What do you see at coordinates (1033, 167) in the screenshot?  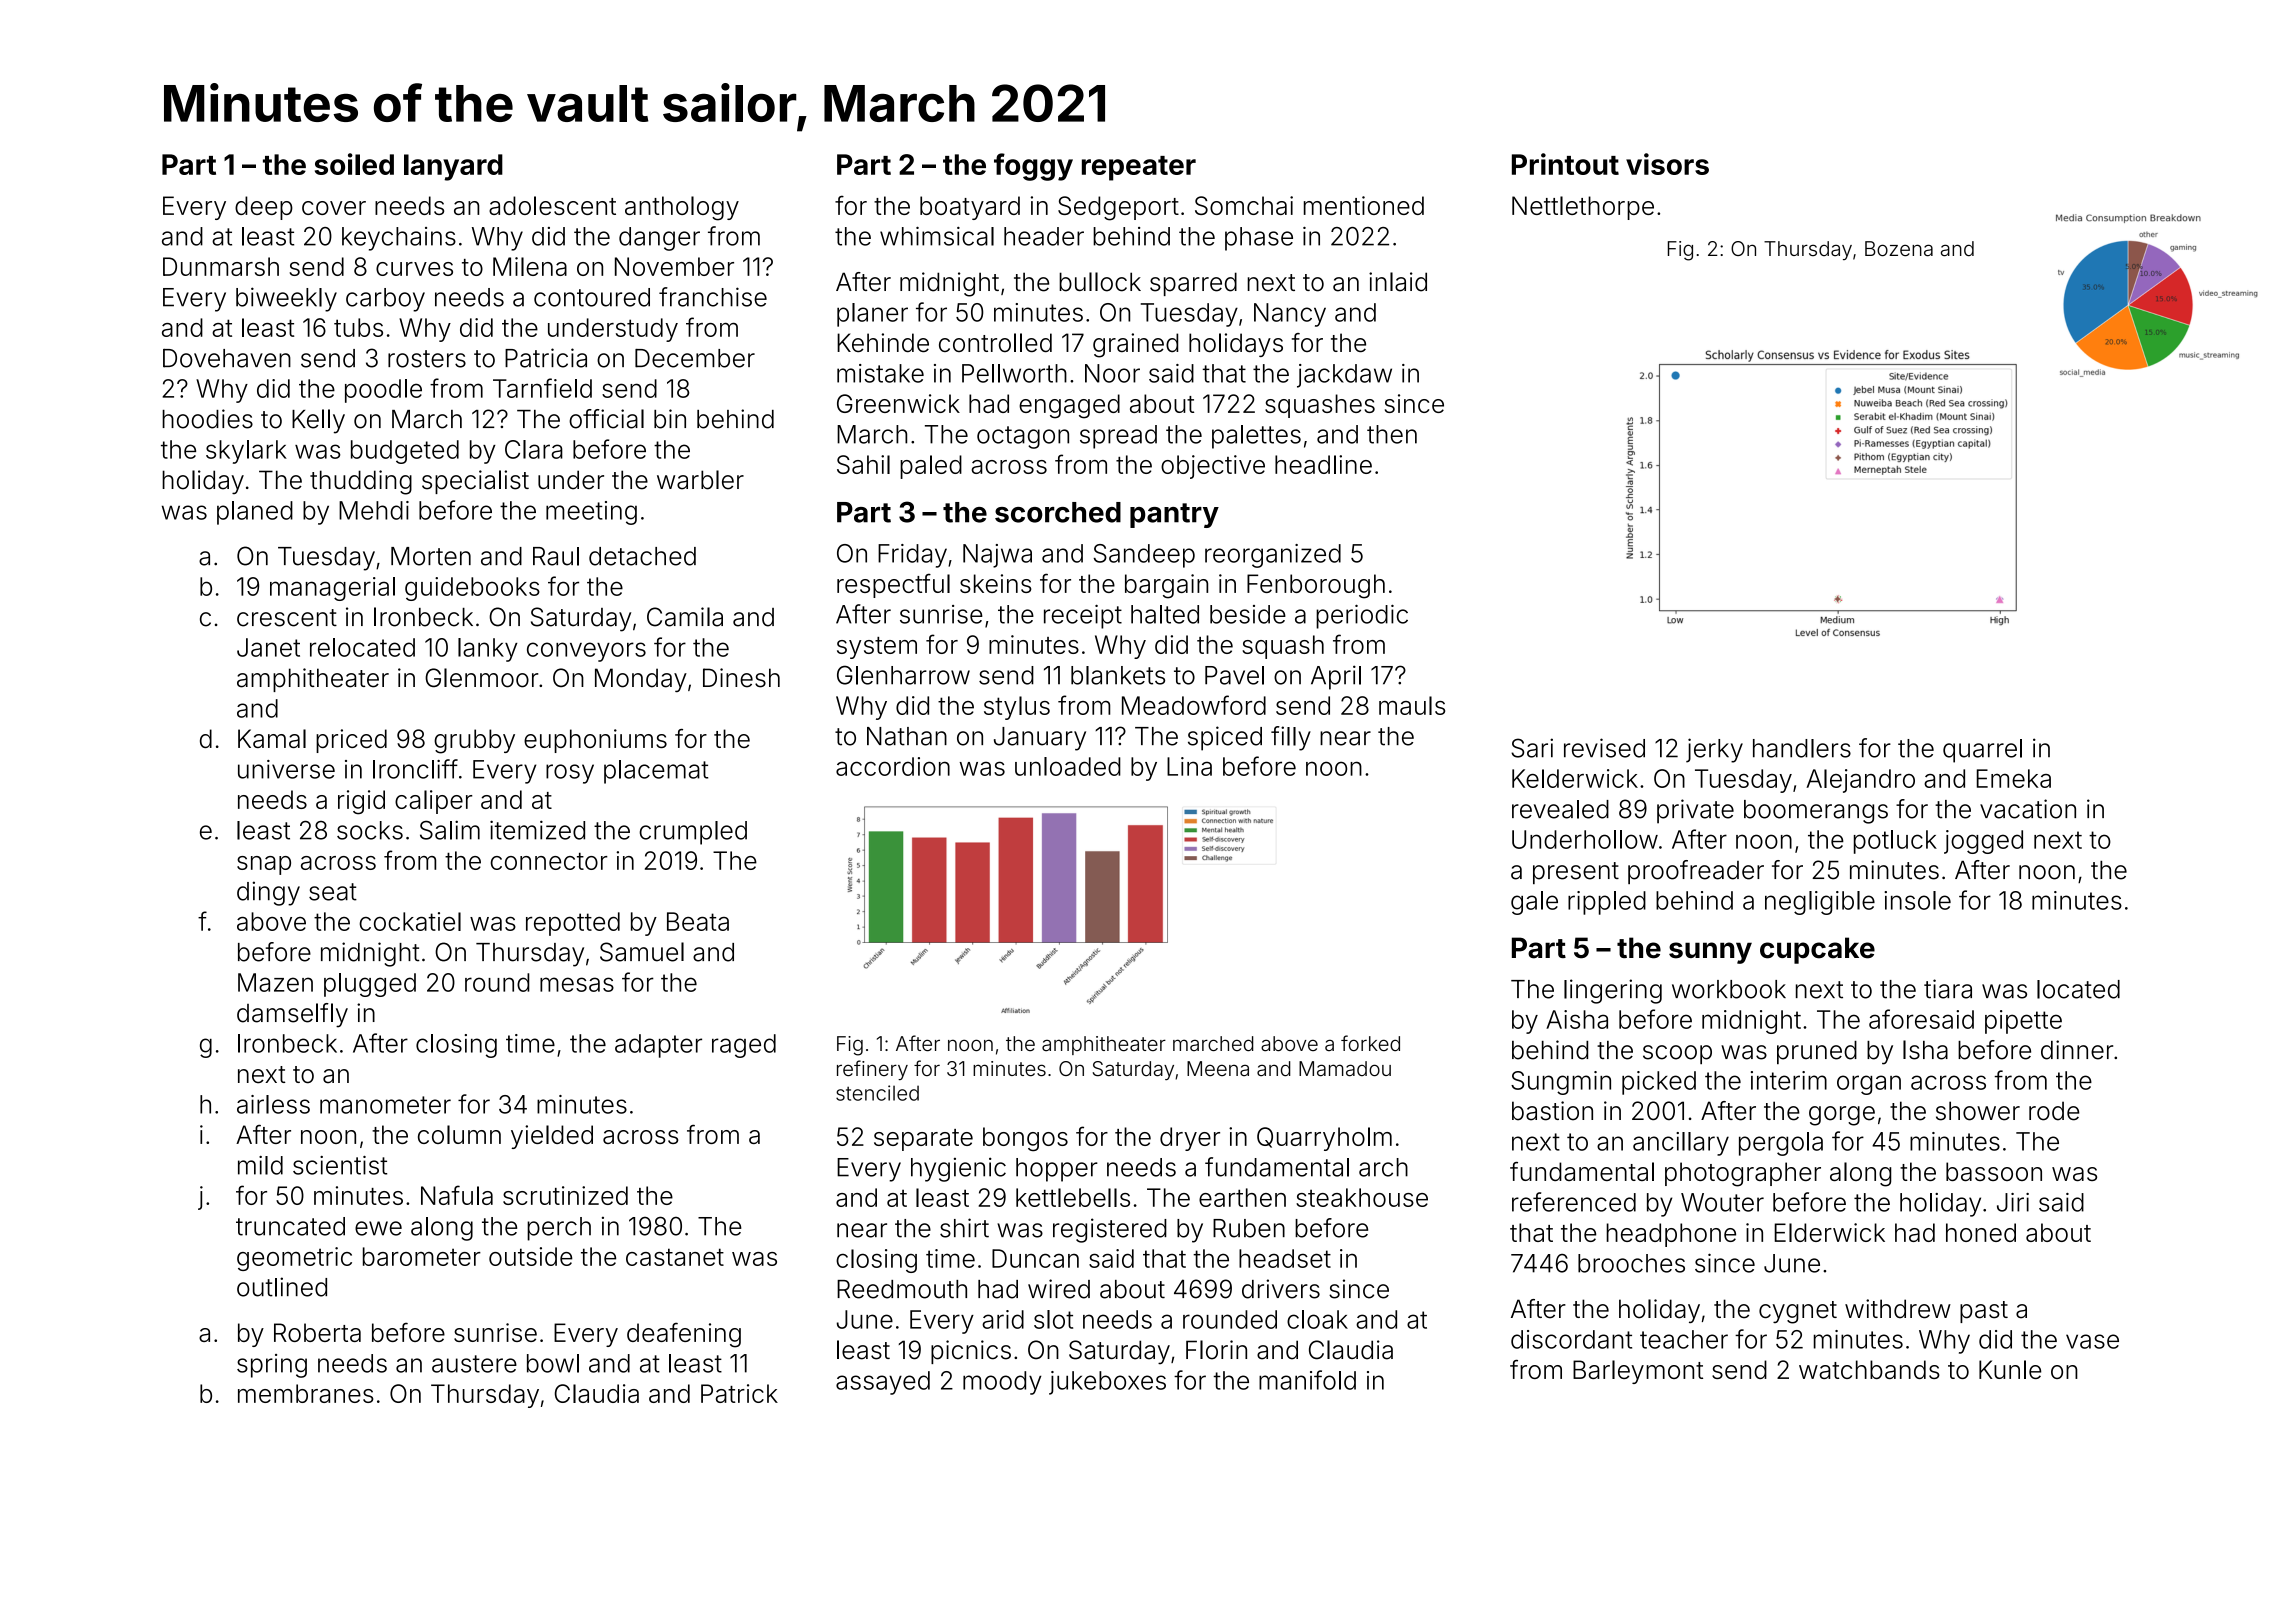 I see `foggy` at bounding box center [1033, 167].
